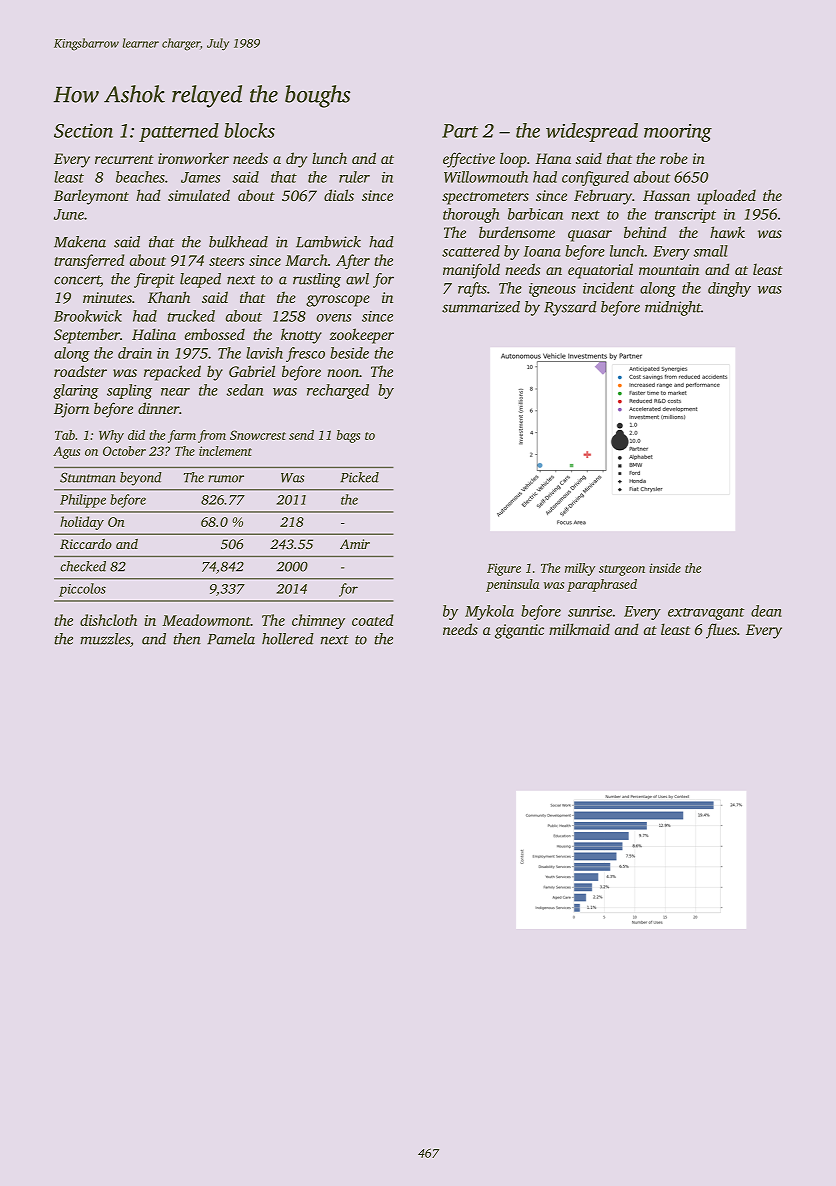 The width and height of the screenshot is (836, 1186). I want to click on Amir, so click(355, 544).
